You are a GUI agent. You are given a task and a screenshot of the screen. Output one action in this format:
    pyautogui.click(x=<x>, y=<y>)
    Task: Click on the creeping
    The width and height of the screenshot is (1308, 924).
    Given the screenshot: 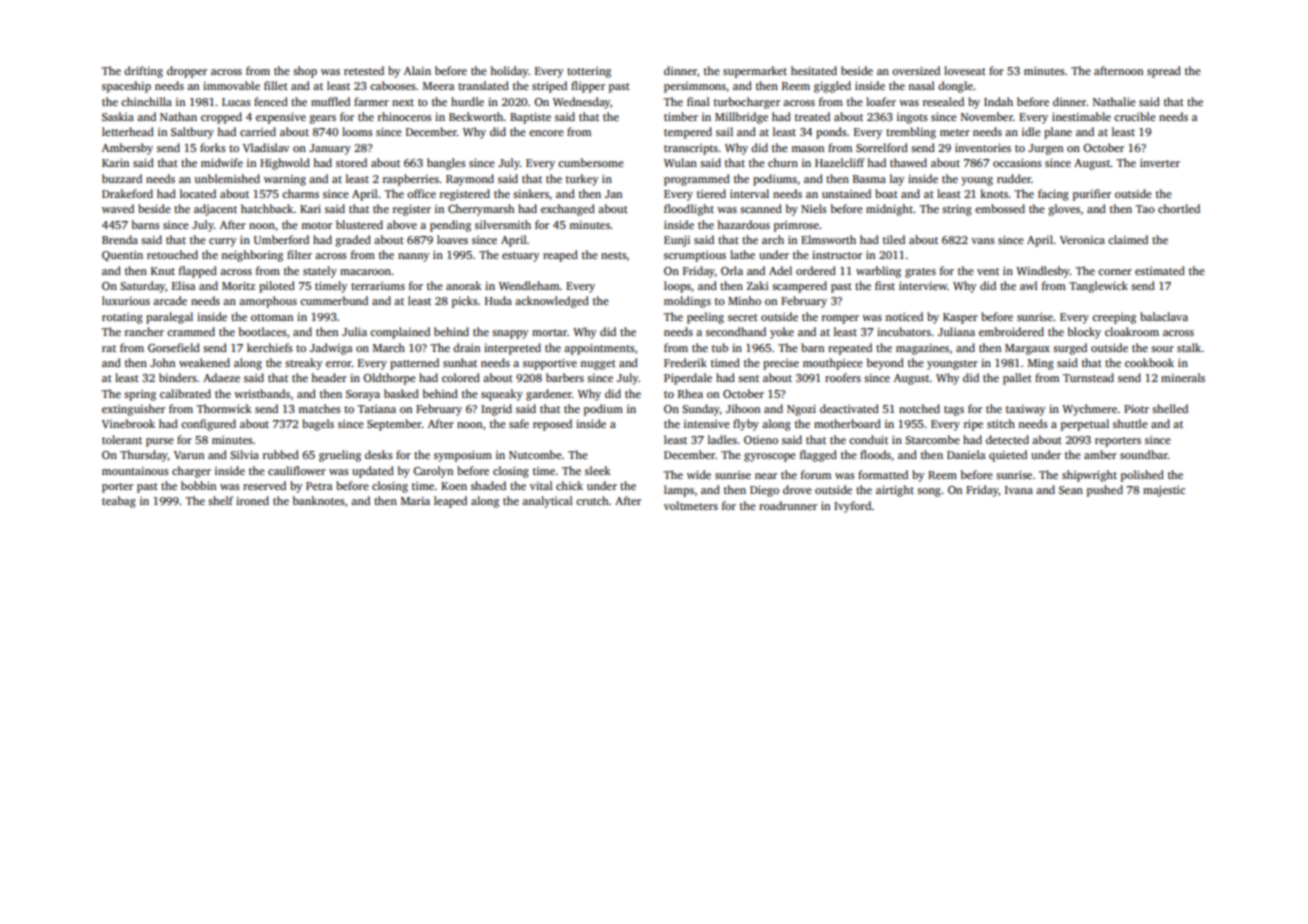 What is the action you would take?
    pyautogui.click(x=1114, y=318)
